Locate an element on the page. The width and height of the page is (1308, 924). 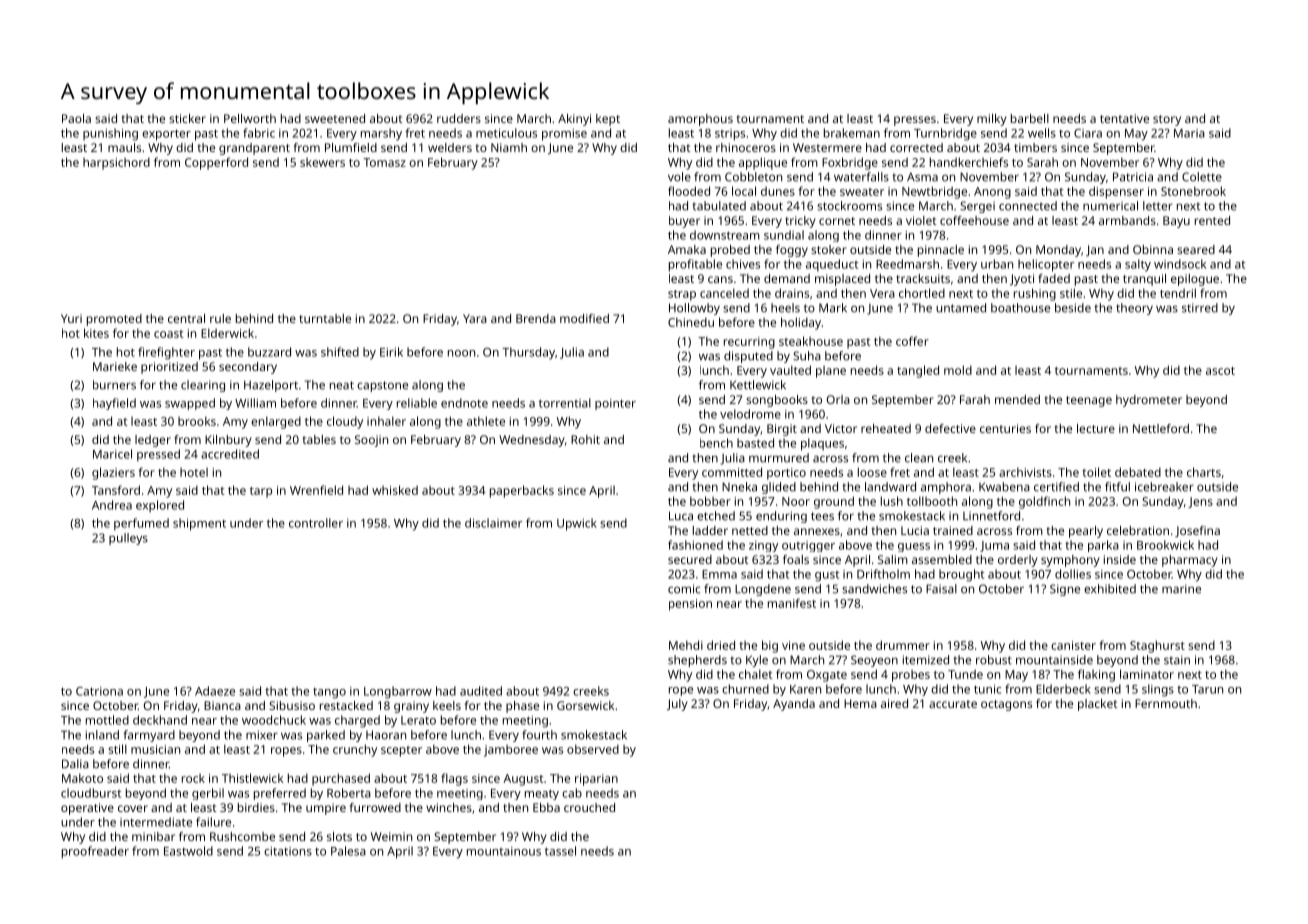
Nettleford is located at coordinates (1161, 428).
